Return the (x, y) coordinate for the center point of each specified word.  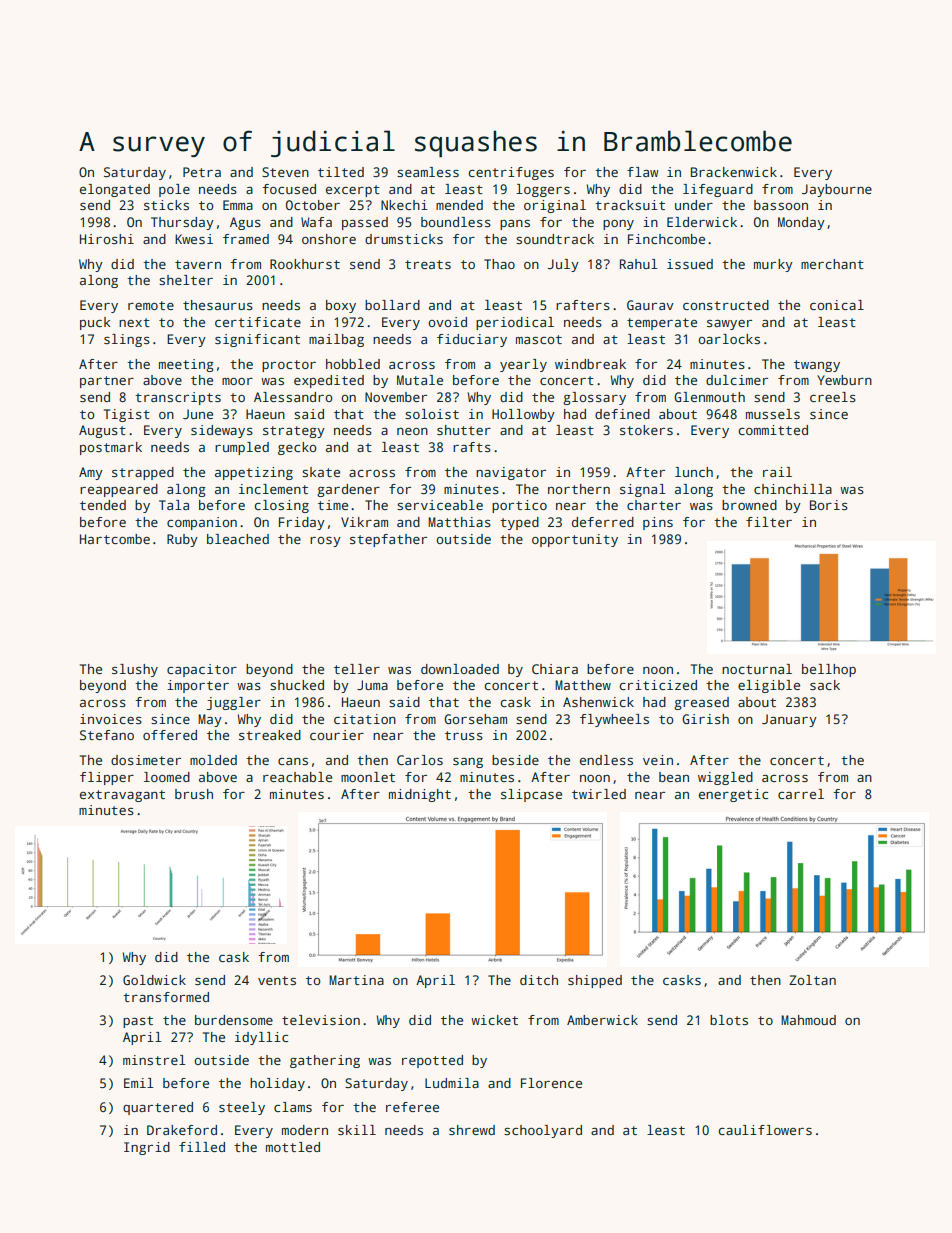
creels (833, 397)
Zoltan (812, 980)
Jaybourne (837, 190)
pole (174, 190)
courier (337, 735)
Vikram (364, 522)
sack (825, 685)
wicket (494, 1020)
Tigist (127, 415)
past (138, 1022)
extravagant (122, 796)
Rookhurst (305, 264)
